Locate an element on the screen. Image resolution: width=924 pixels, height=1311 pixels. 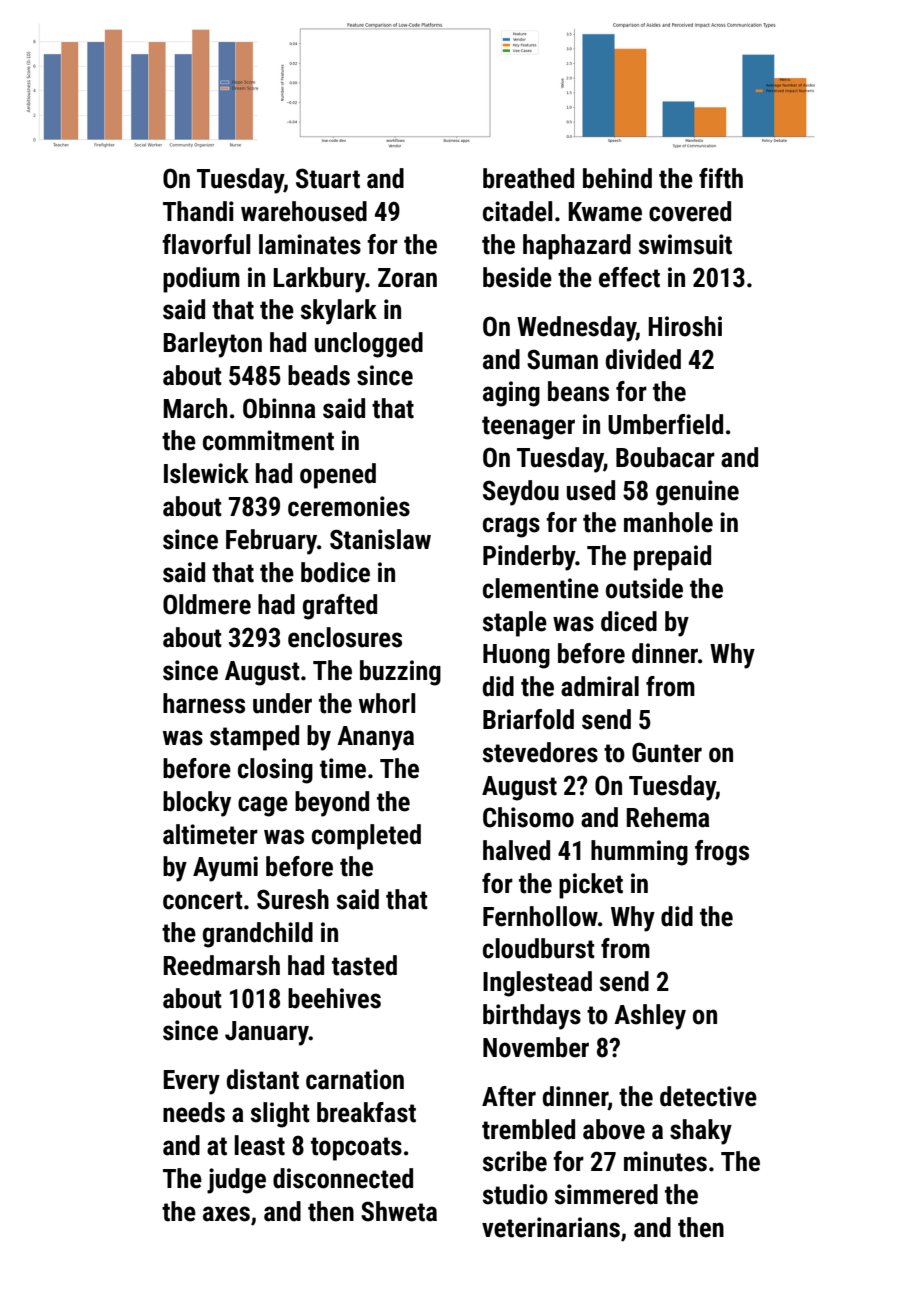
enclosures is located at coordinates (345, 637).
